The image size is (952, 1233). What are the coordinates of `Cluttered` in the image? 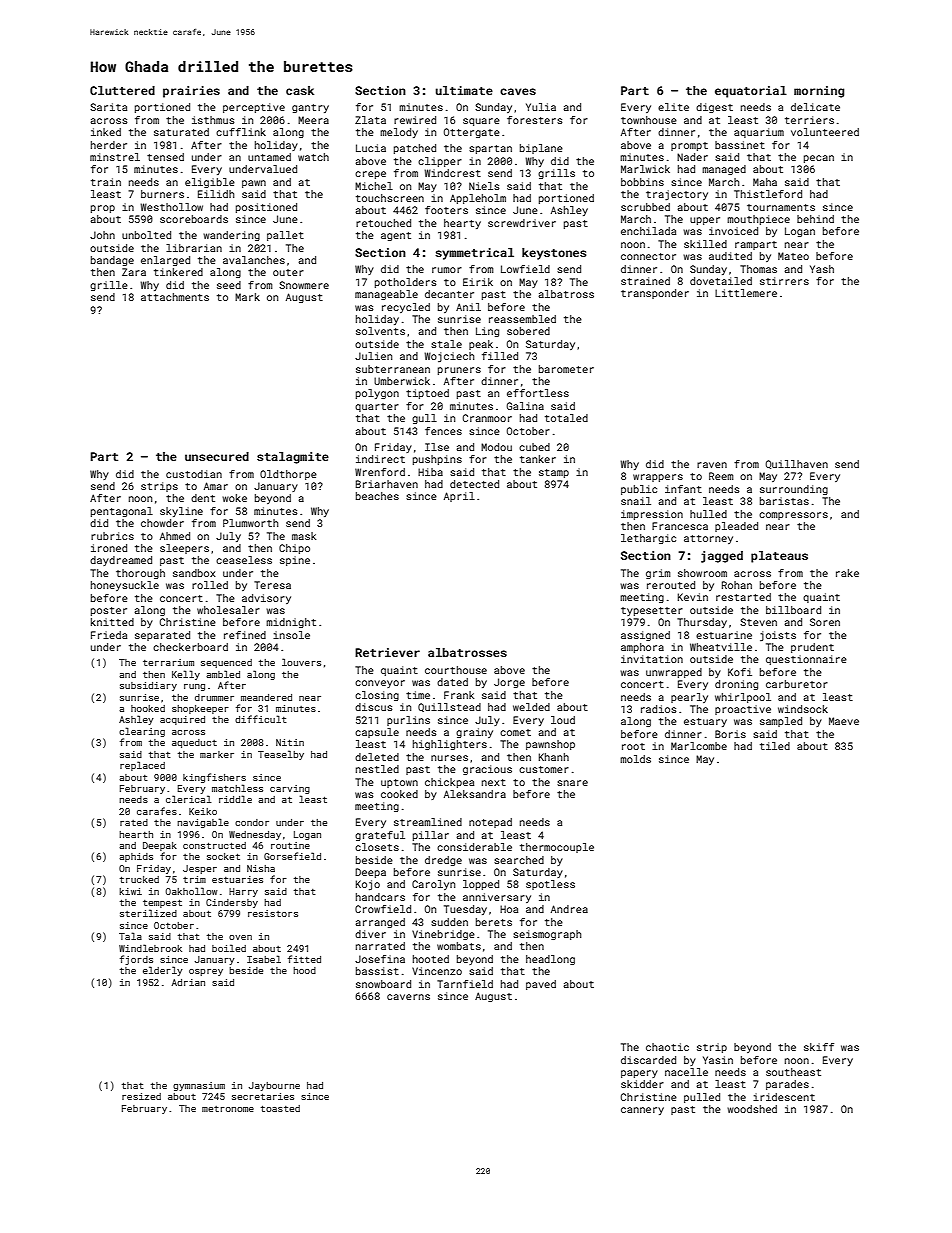 It's located at (122, 90).
